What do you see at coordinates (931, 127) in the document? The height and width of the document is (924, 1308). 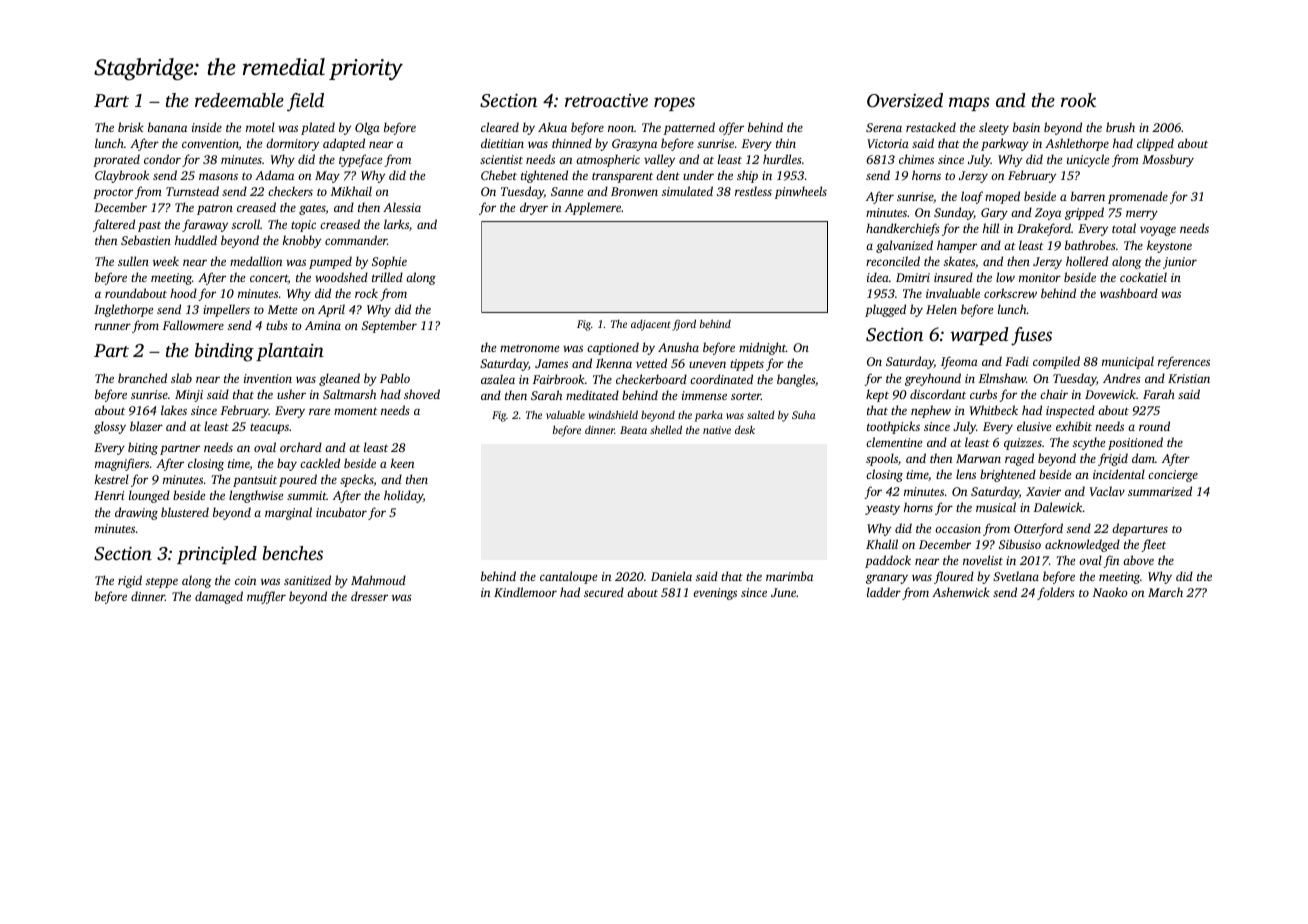 I see `restacked` at bounding box center [931, 127].
